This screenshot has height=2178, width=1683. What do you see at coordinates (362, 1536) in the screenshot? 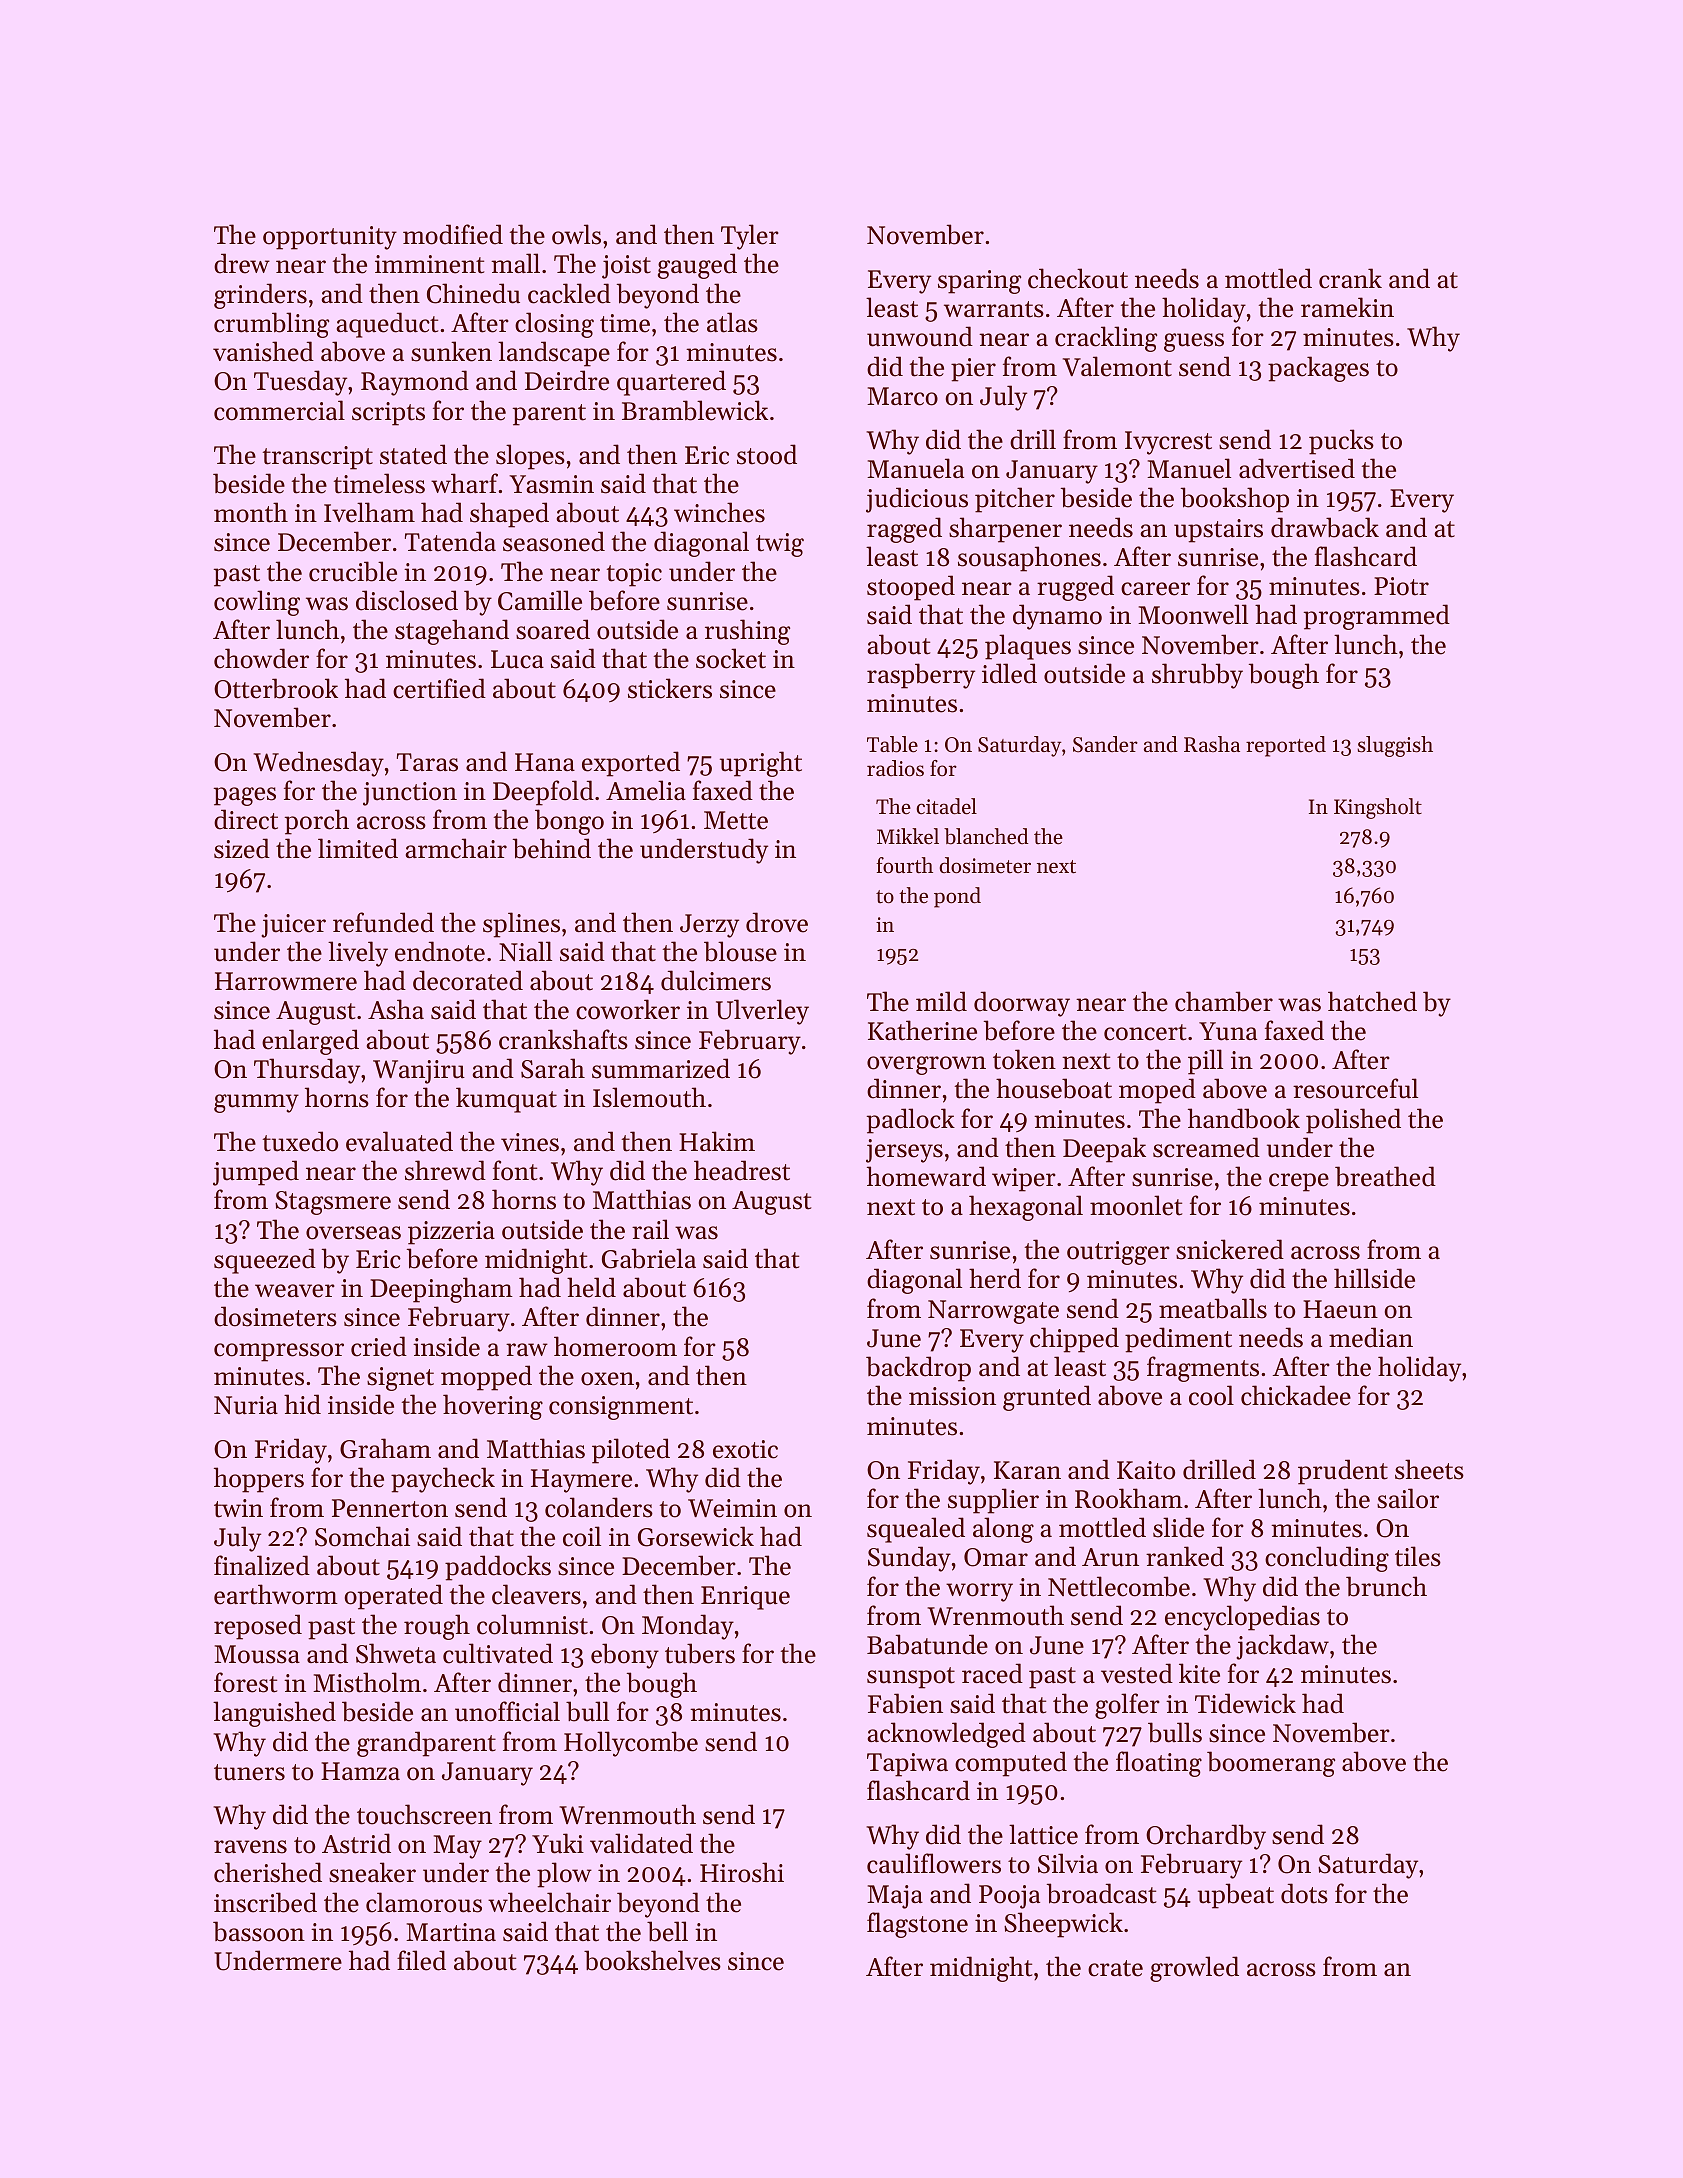
I see `Somchai` at bounding box center [362, 1536].
